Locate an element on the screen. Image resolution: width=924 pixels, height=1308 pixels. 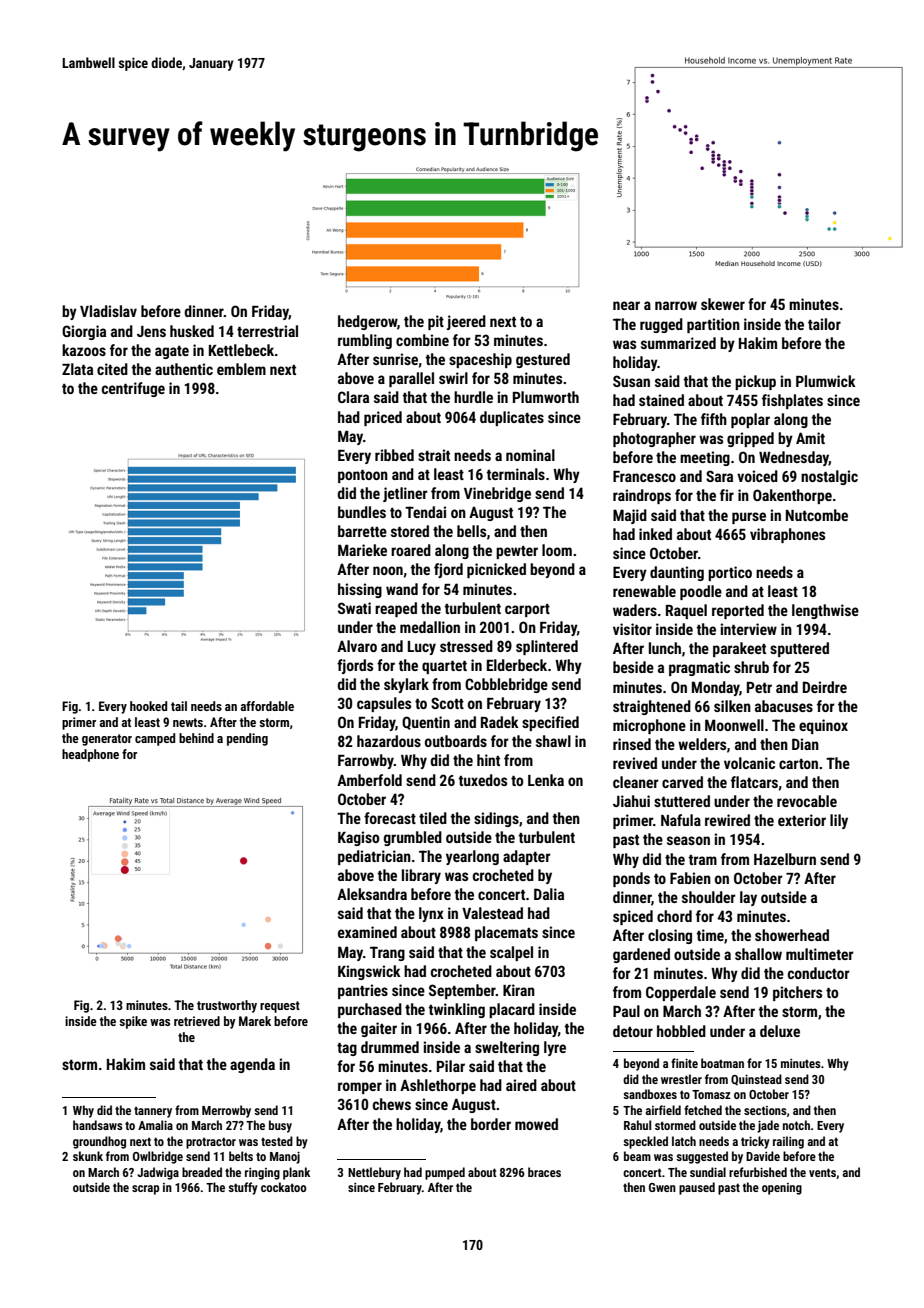
Amit is located at coordinates (810, 438).
